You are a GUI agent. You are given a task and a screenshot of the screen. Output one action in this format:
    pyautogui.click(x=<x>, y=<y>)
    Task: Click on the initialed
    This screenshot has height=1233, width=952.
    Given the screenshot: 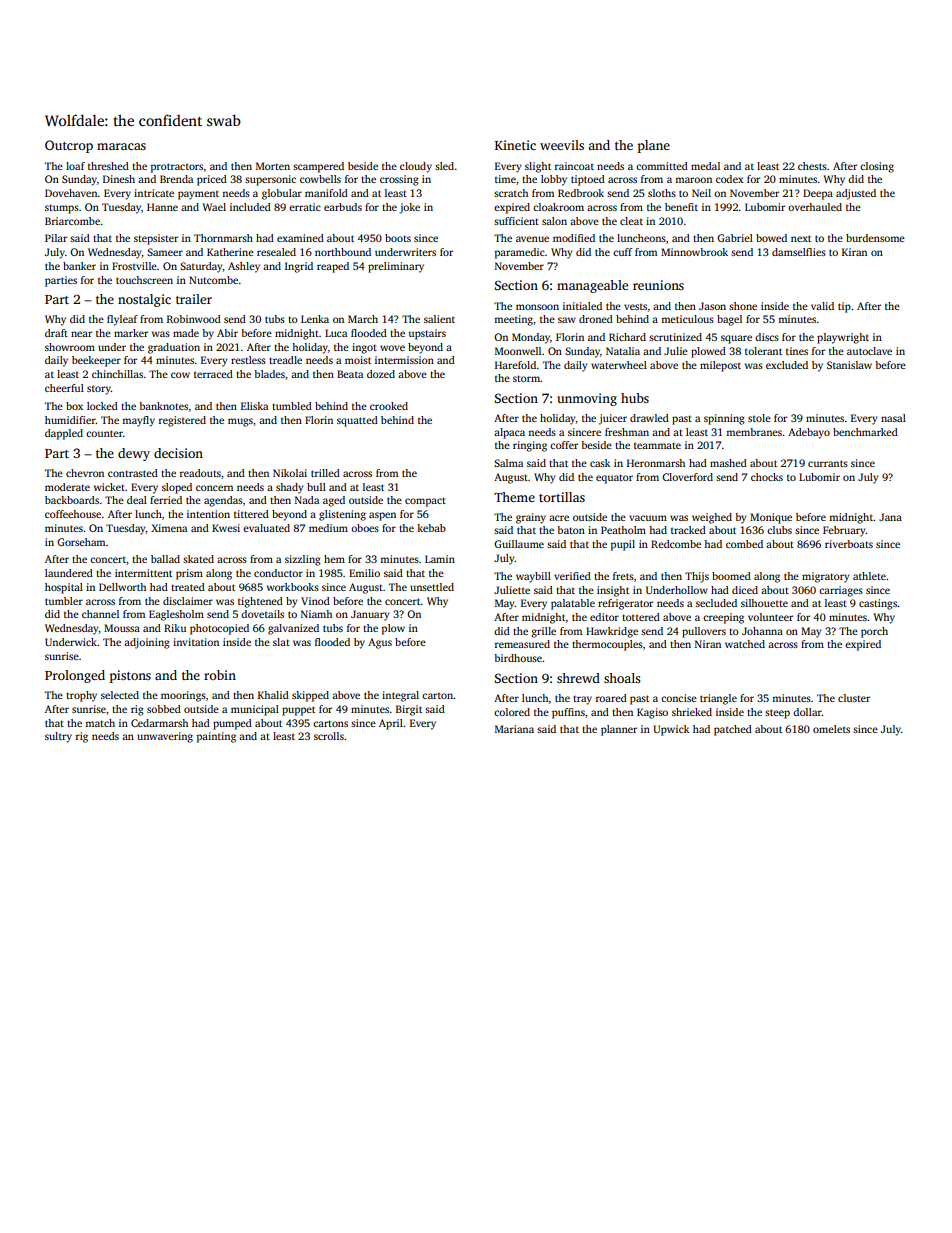 What is the action you would take?
    pyautogui.click(x=582, y=306)
